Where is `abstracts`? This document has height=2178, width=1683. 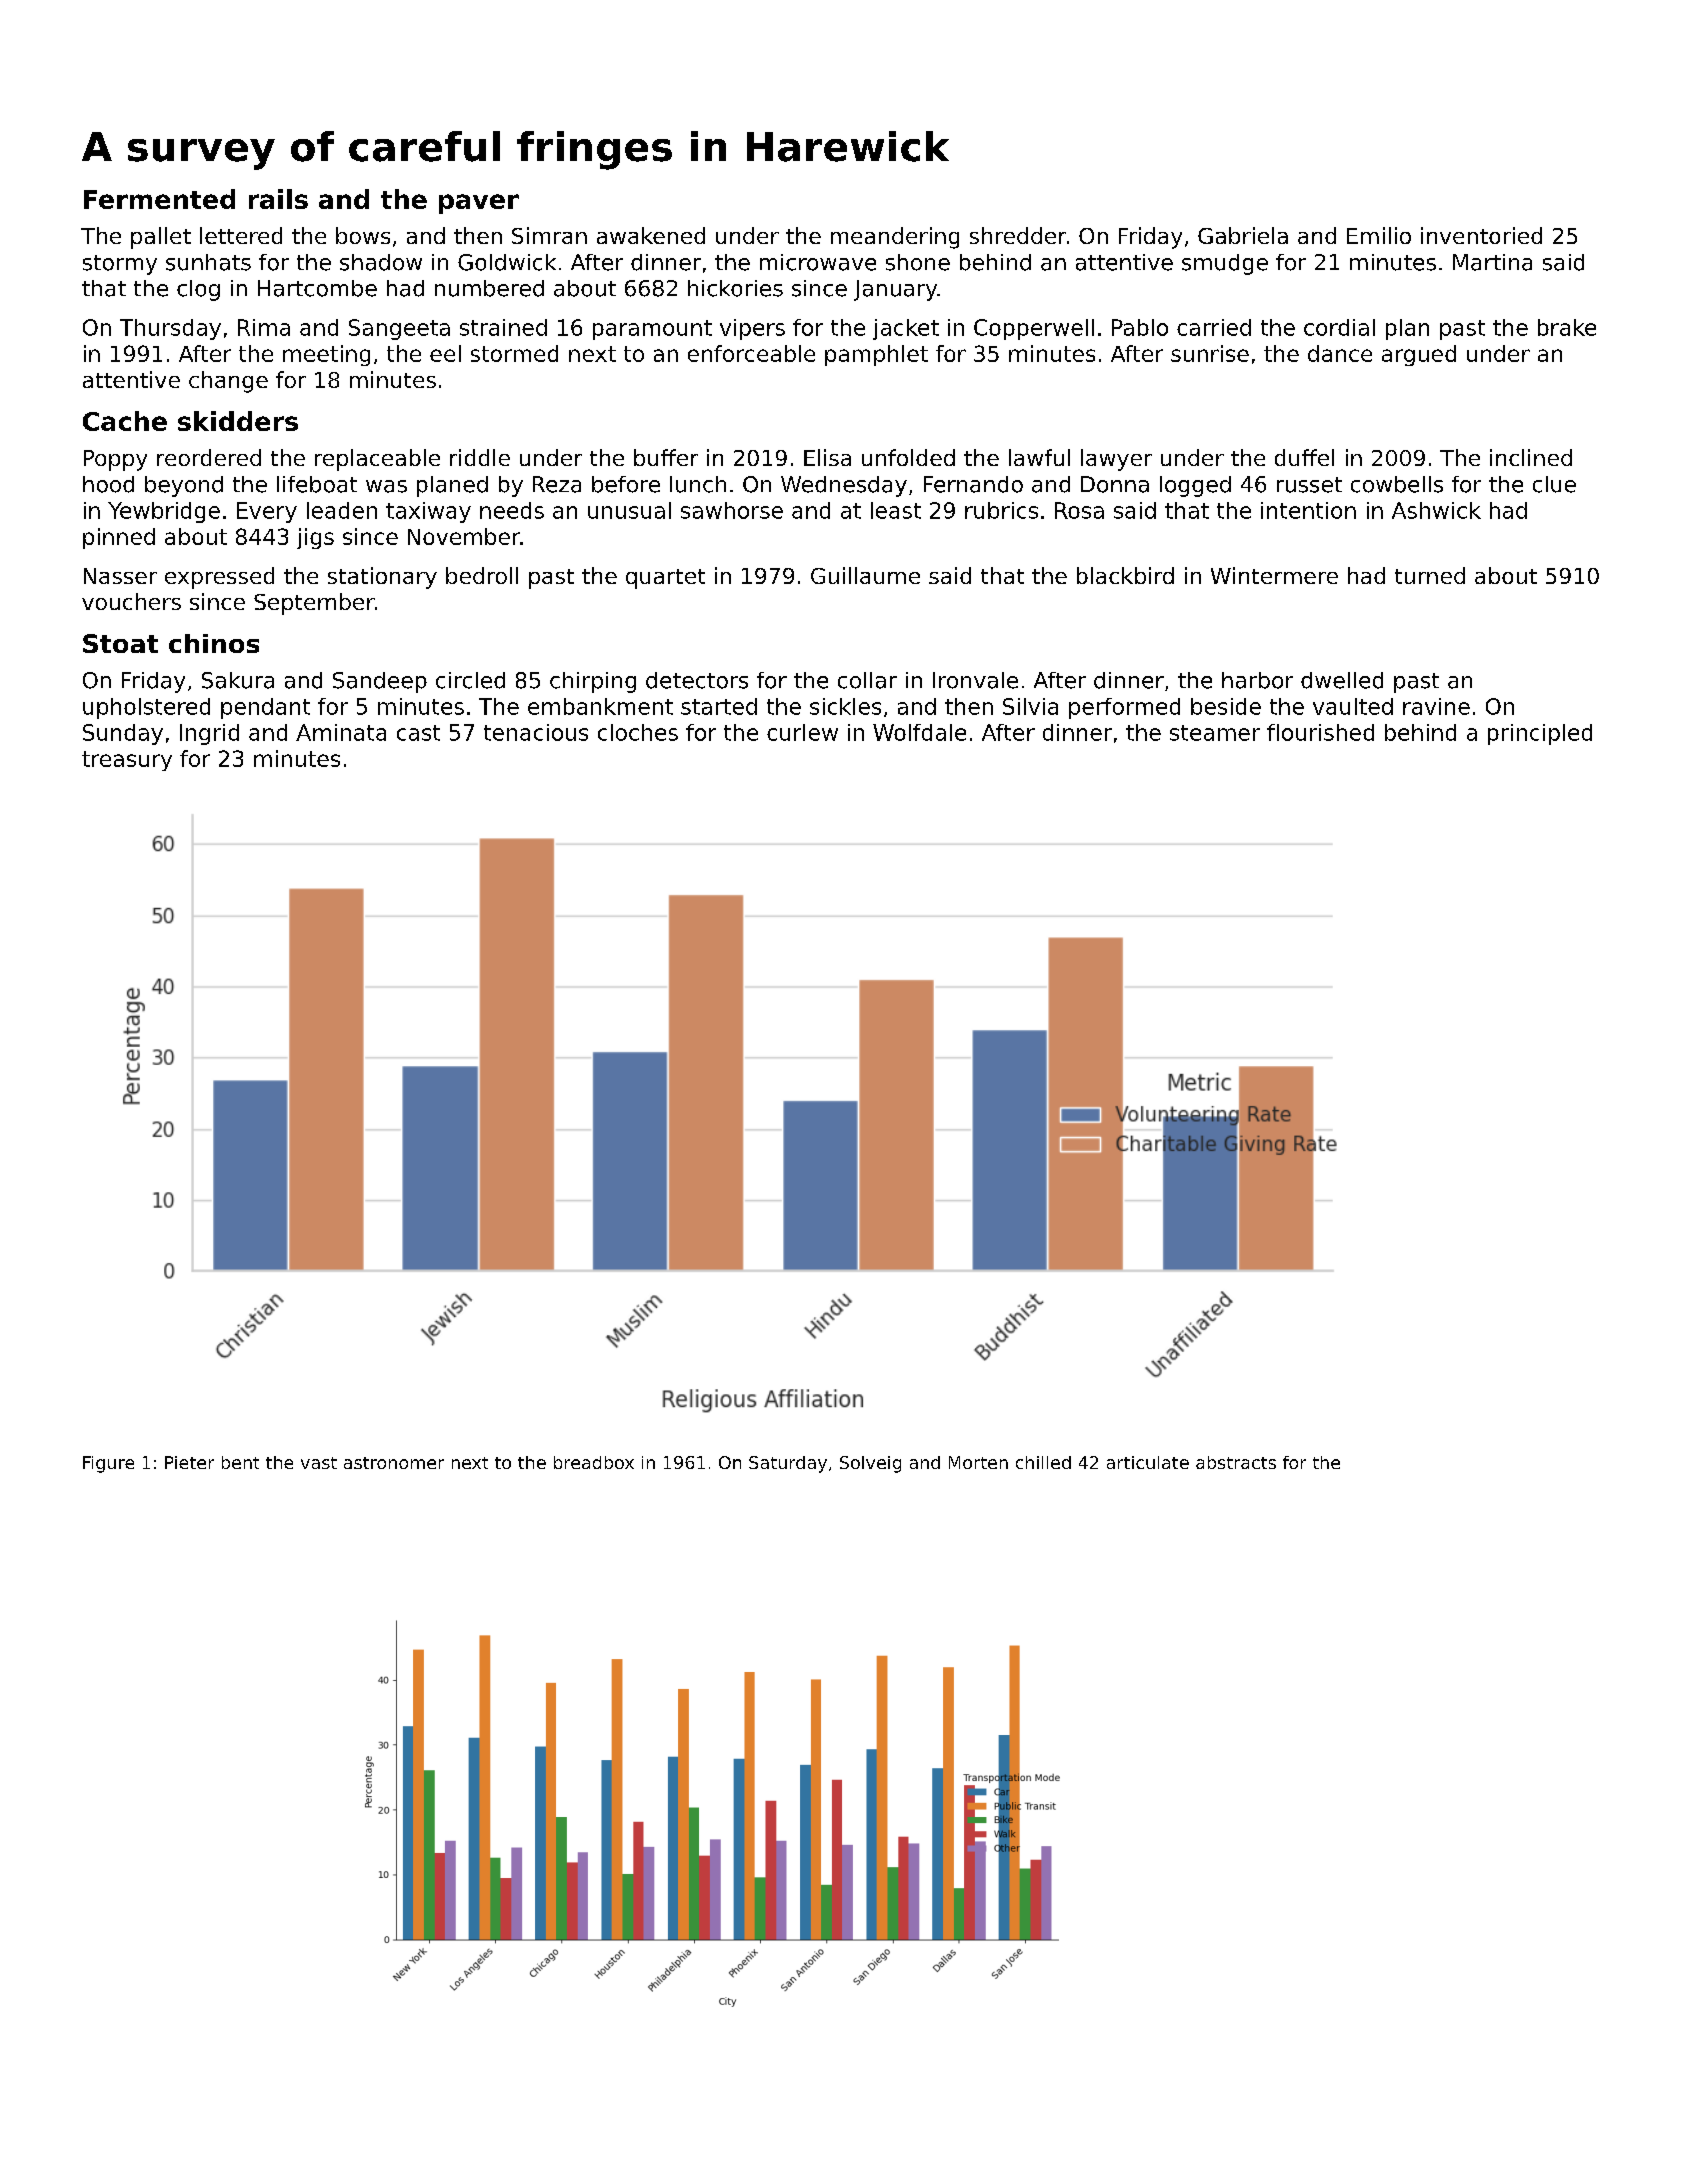
abstracts is located at coordinates (1236, 1462).
